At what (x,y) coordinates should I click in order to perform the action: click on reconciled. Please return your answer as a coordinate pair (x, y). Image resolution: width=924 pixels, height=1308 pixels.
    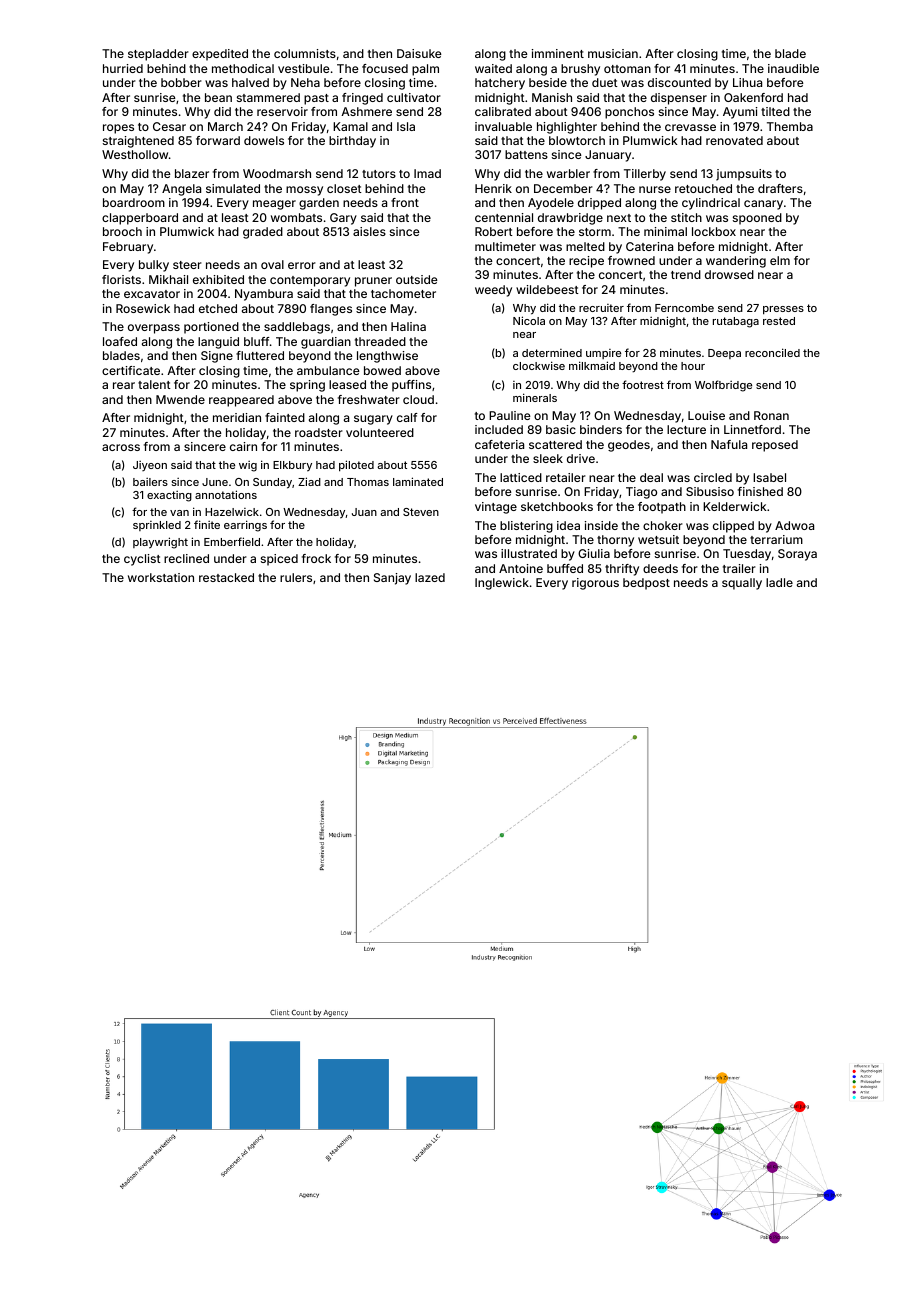
    Looking at the image, I should click on (772, 352).
